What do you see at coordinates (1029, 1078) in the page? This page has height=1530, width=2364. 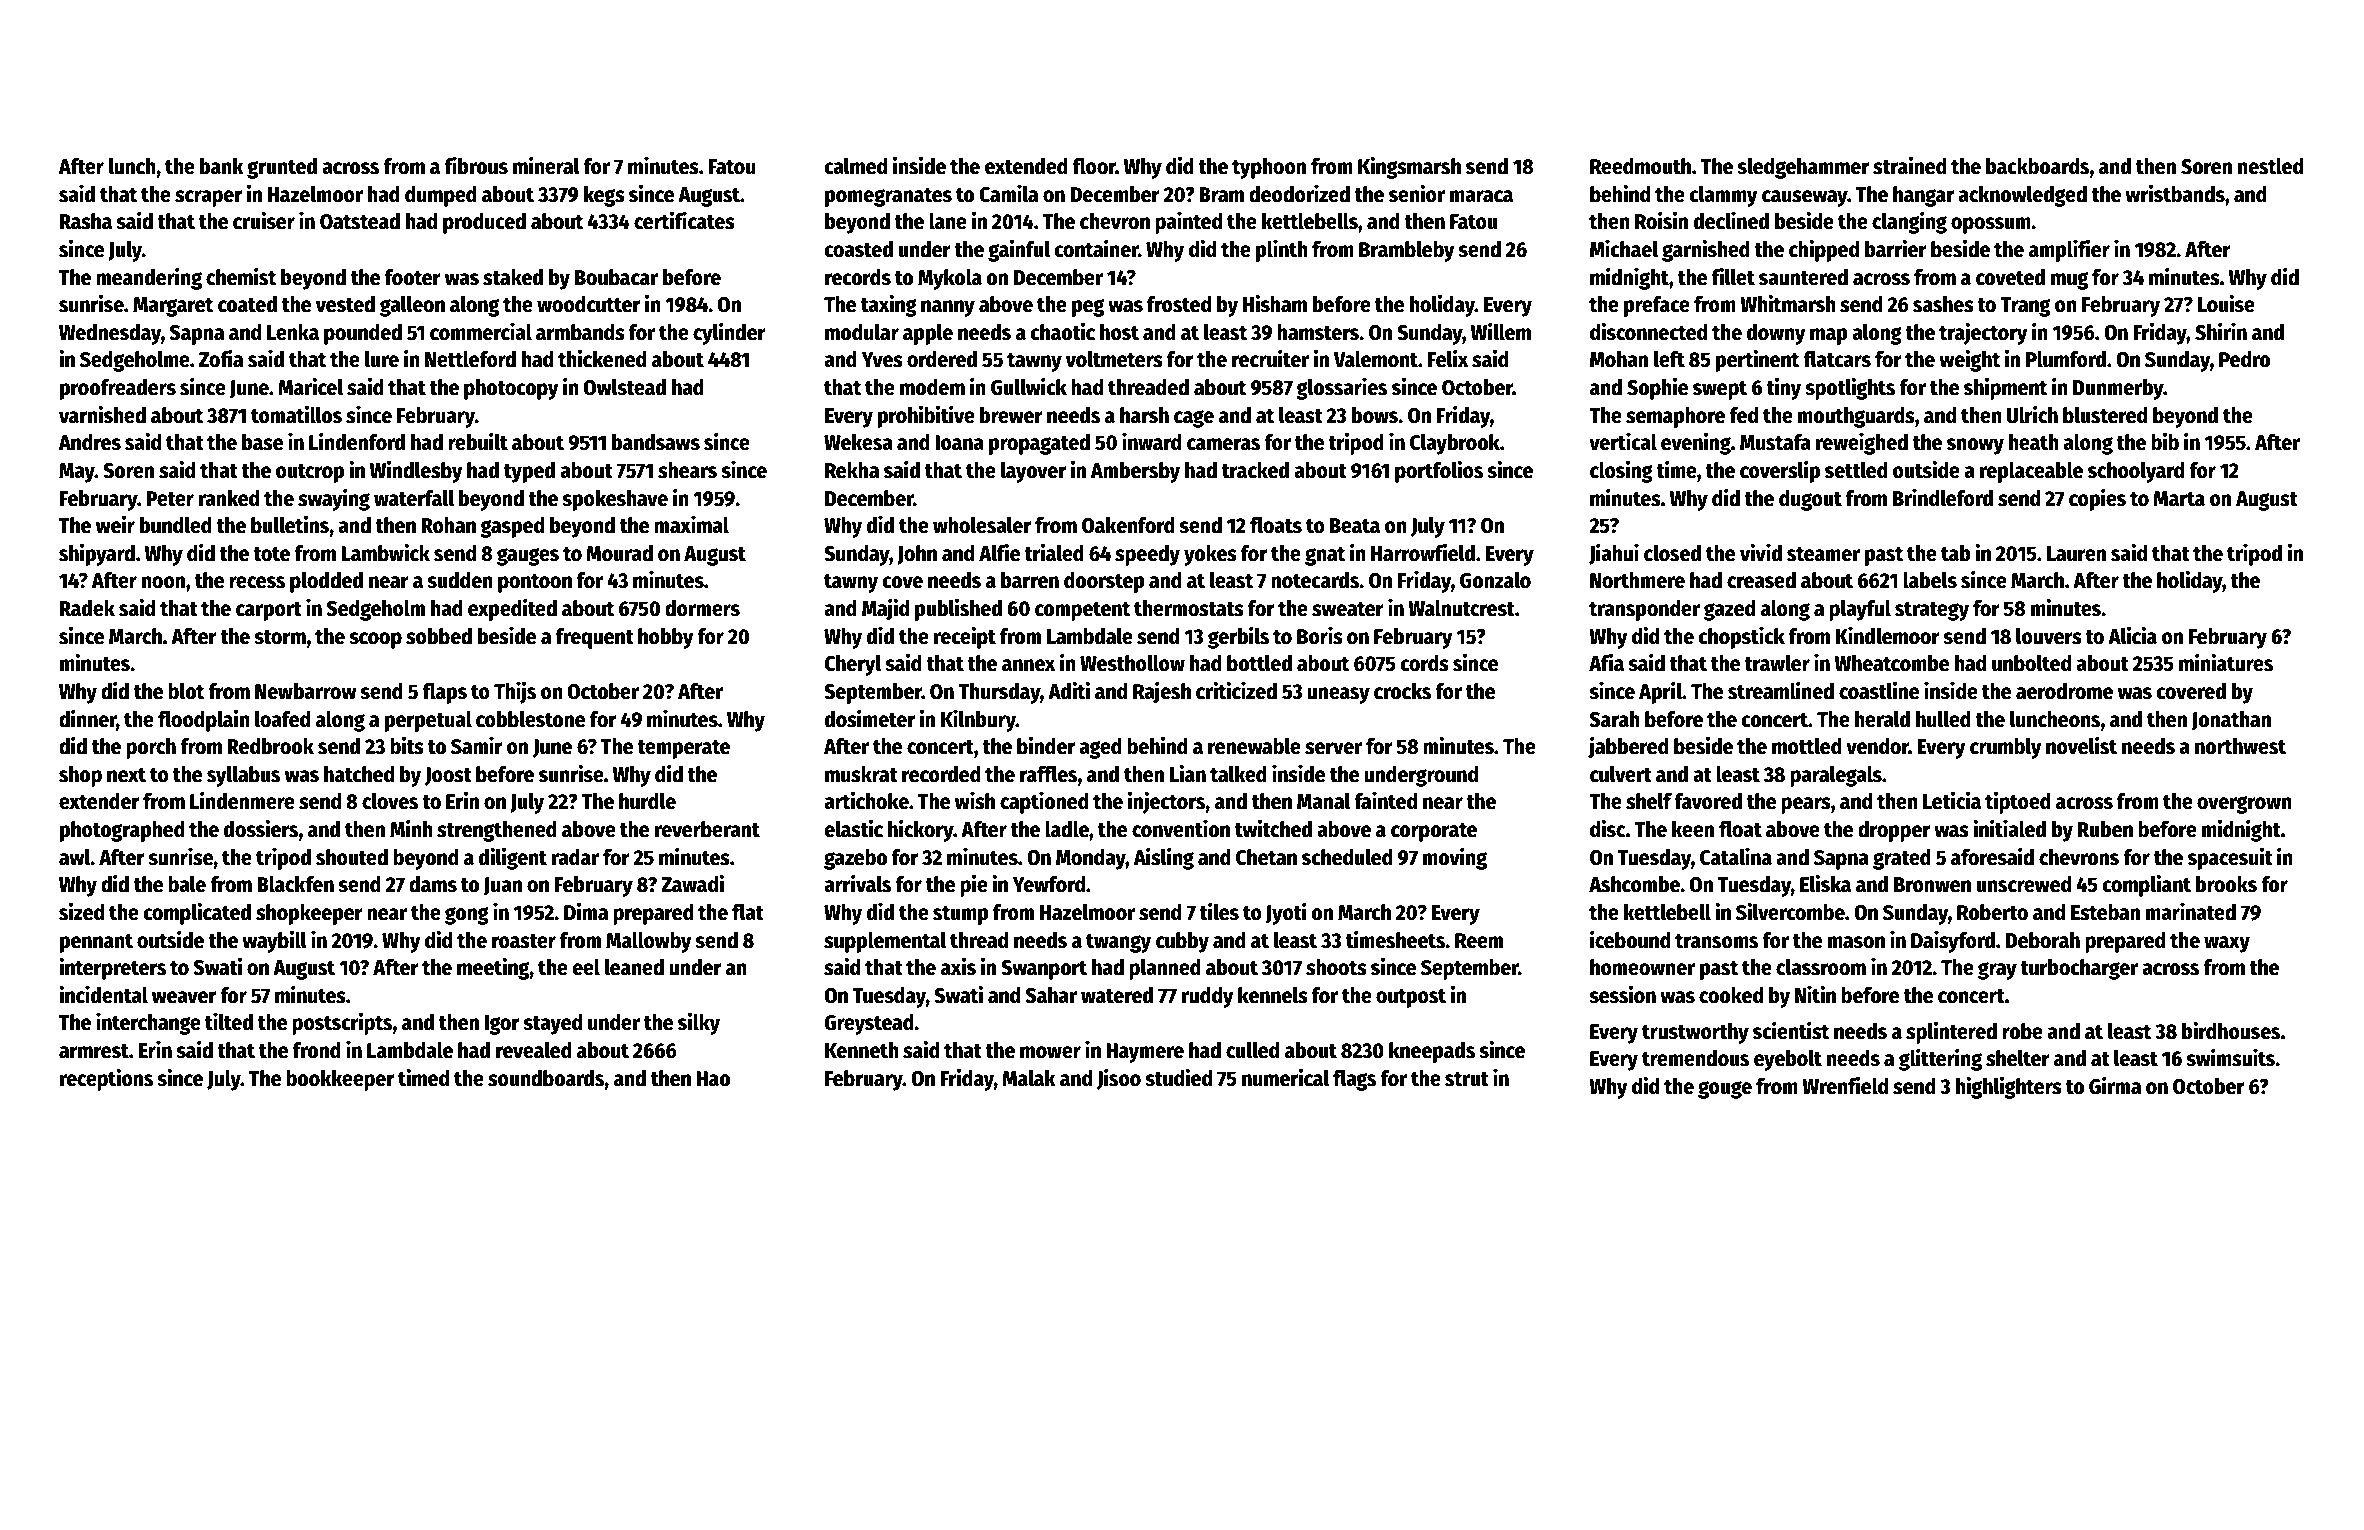 I see `Malak` at bounding box center [1029, 1078].
